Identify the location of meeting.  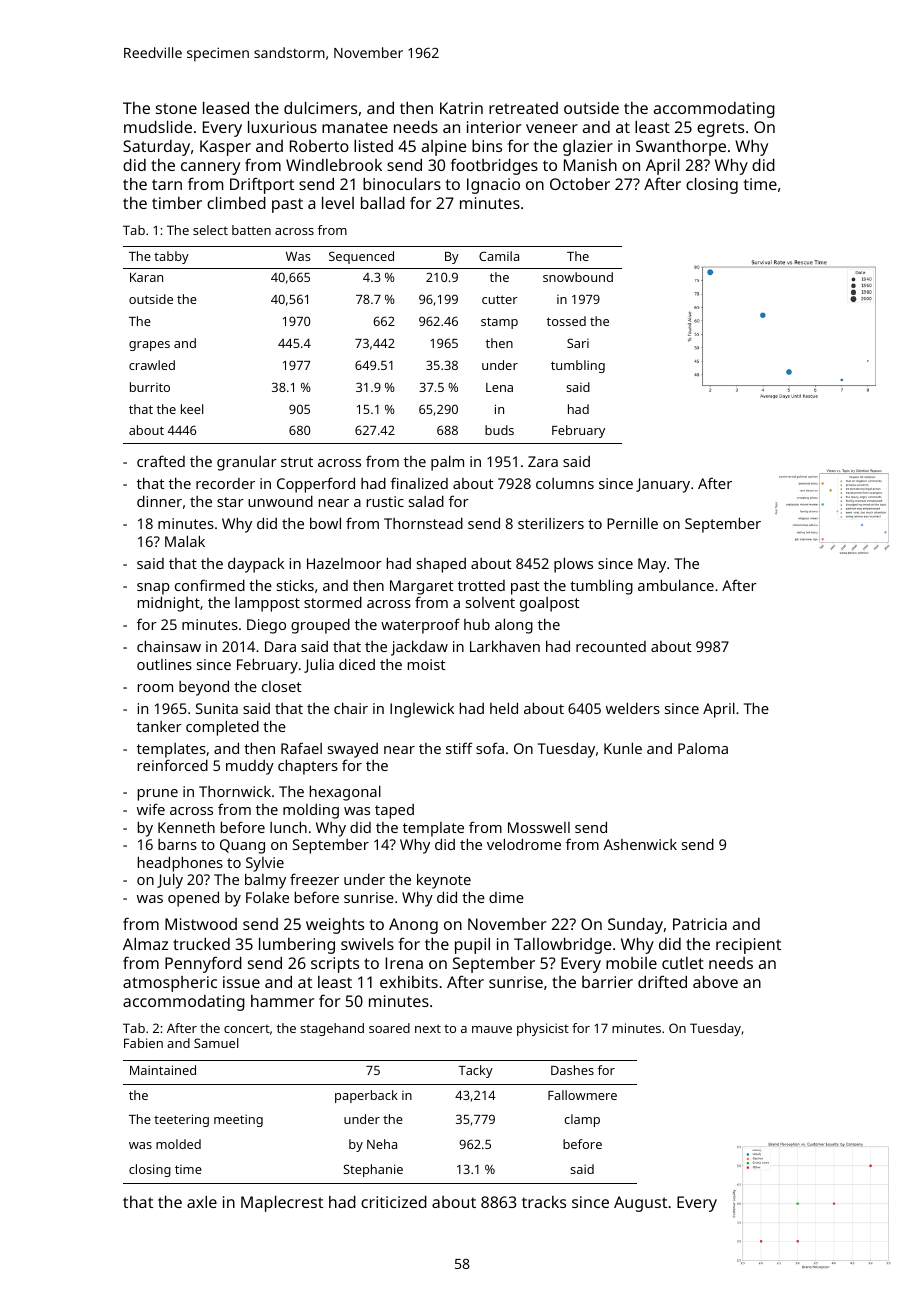
(238, 1120).
